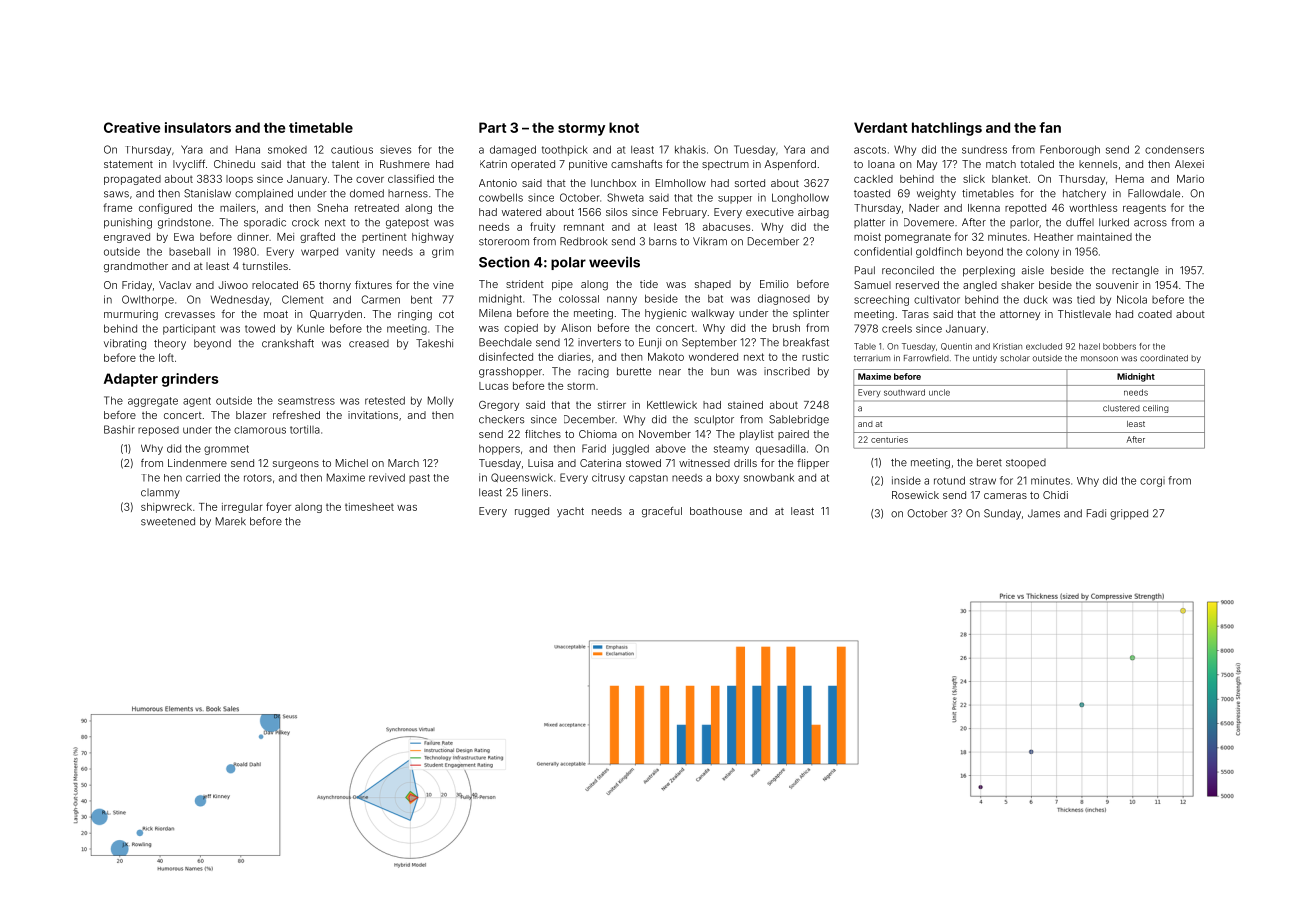  Describe the element at coordinates (704, 463) in the document. I see `witnessed` at that location.
